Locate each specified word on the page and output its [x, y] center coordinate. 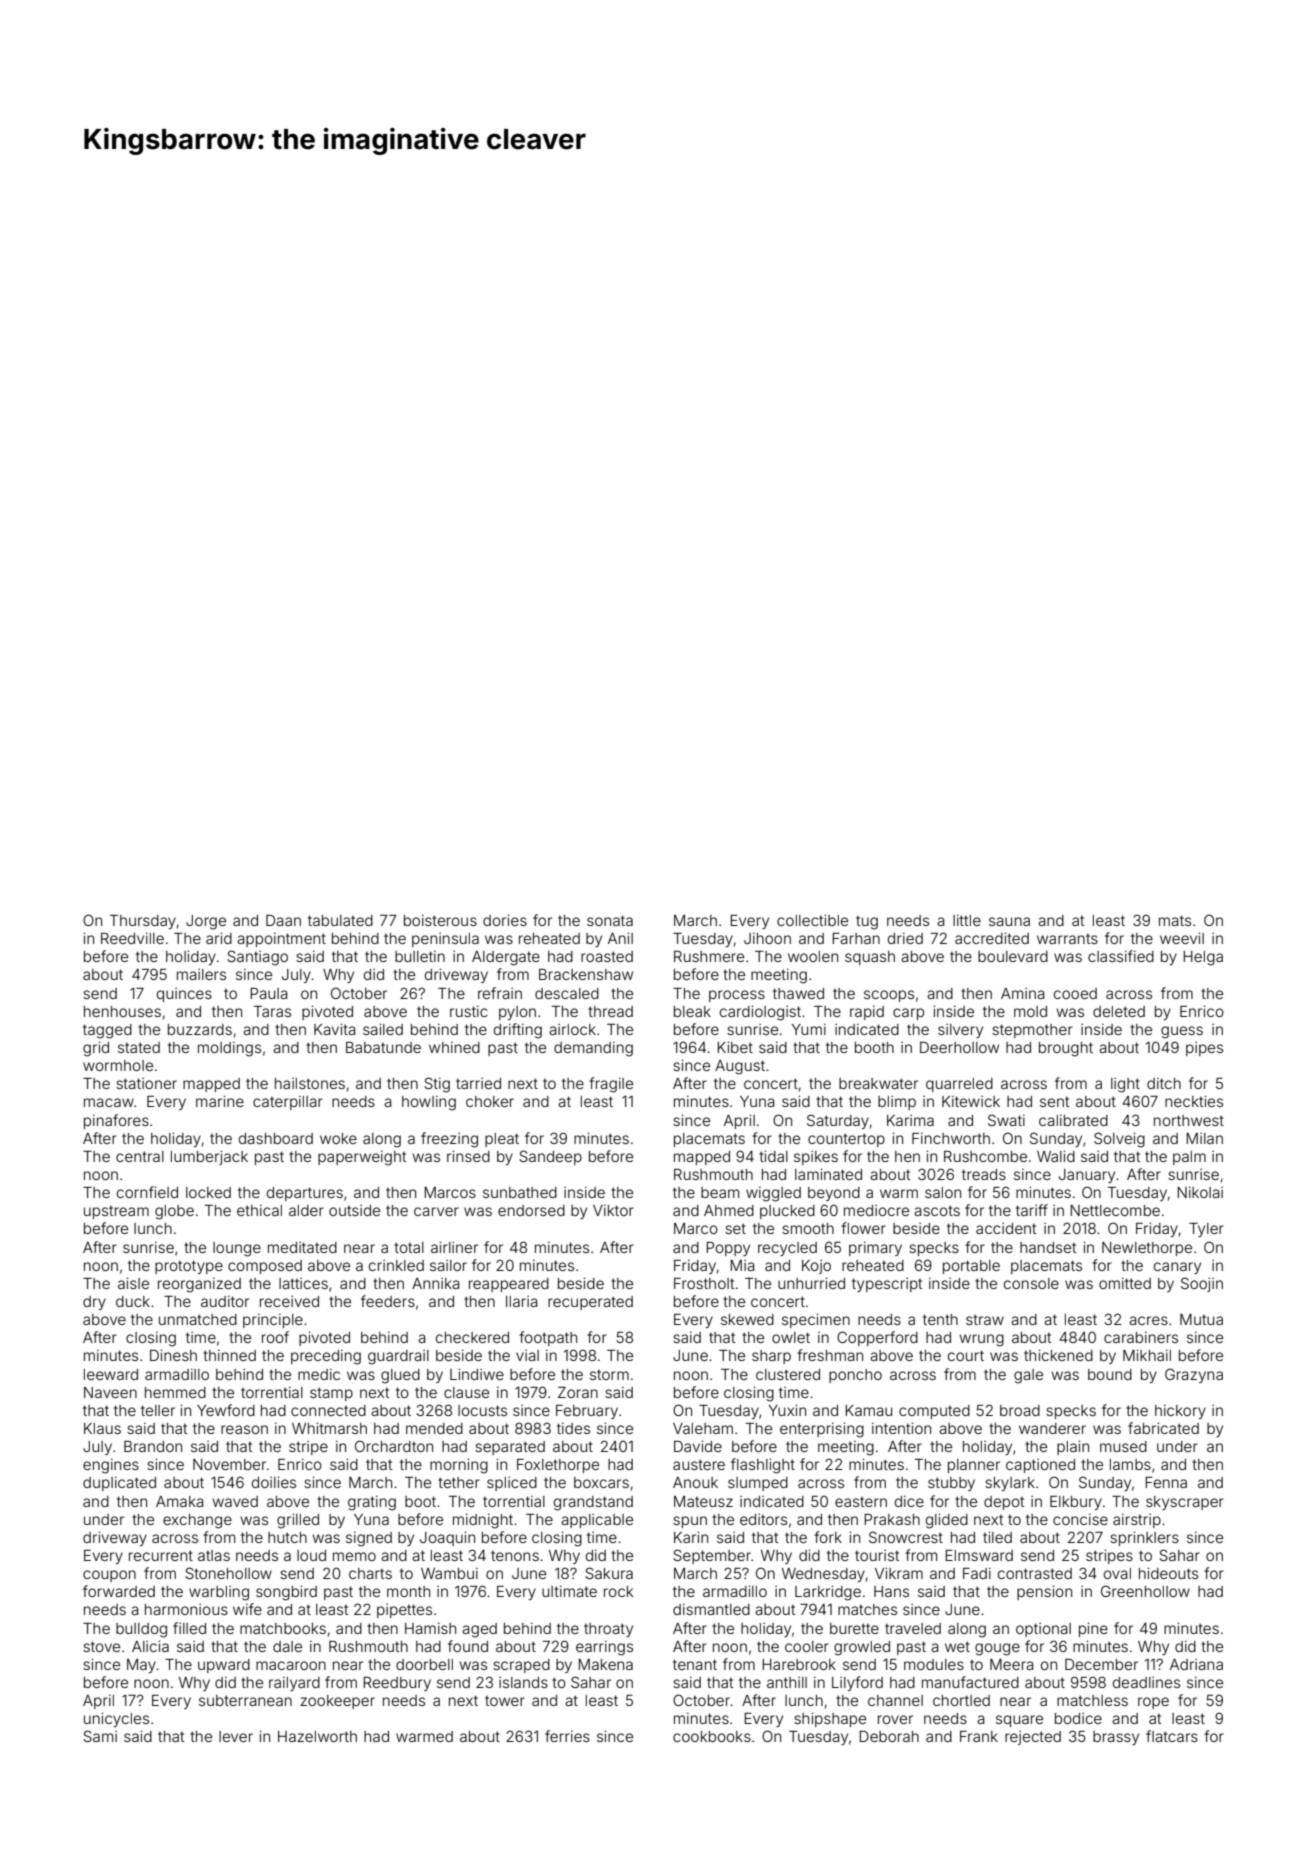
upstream [116, 1212]
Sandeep [550, 1157]
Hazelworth [317, 1736]
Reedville [132, 938]
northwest [1189, 1120]
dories [505, 920]
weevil [1182, 938]
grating [372, 1503]
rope [1153, 1703]
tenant [695, 1664]
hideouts [1168, 1573]
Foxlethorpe [558, 1466]
